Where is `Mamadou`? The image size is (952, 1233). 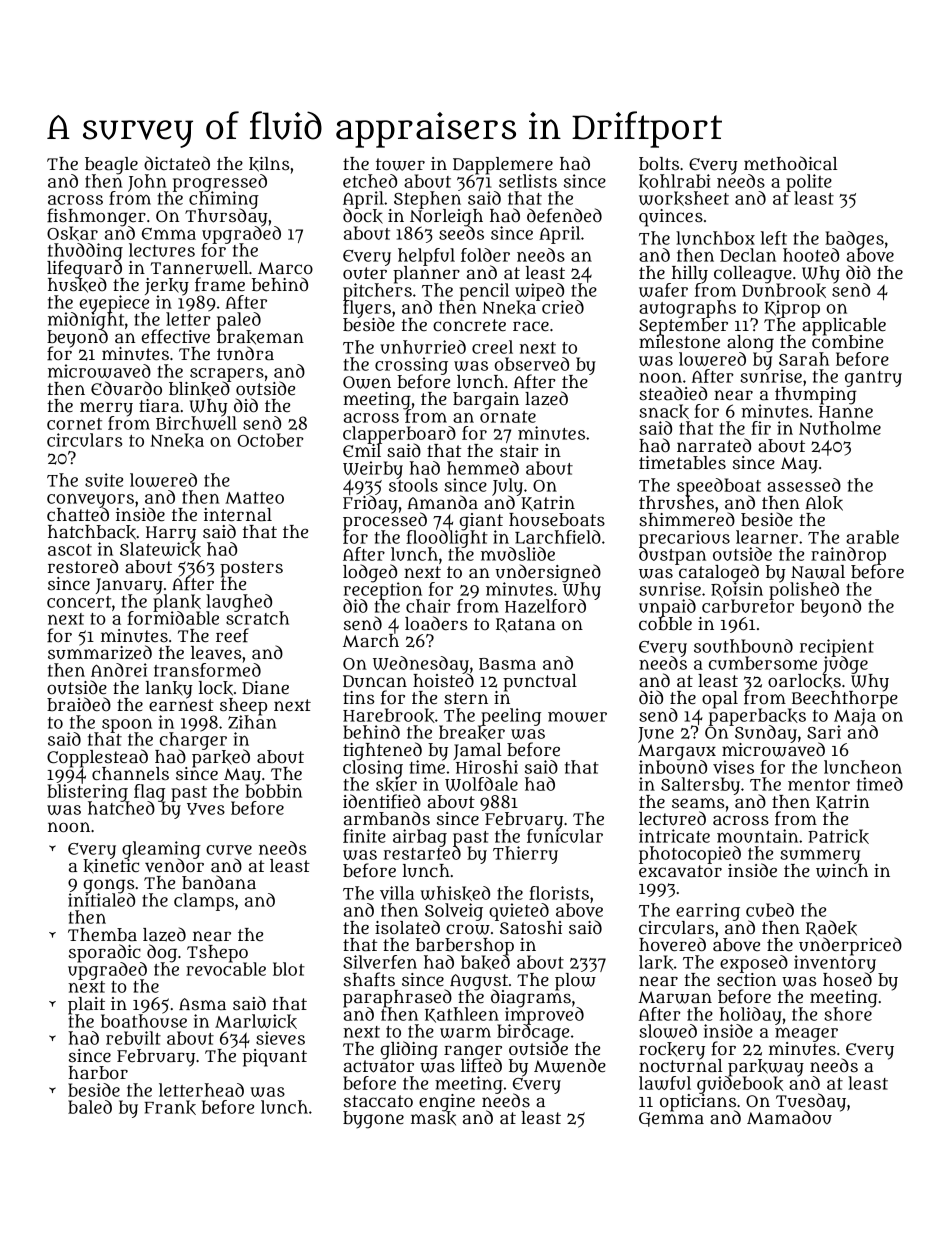 Mamadou is located at coordinates (789, 1117).
